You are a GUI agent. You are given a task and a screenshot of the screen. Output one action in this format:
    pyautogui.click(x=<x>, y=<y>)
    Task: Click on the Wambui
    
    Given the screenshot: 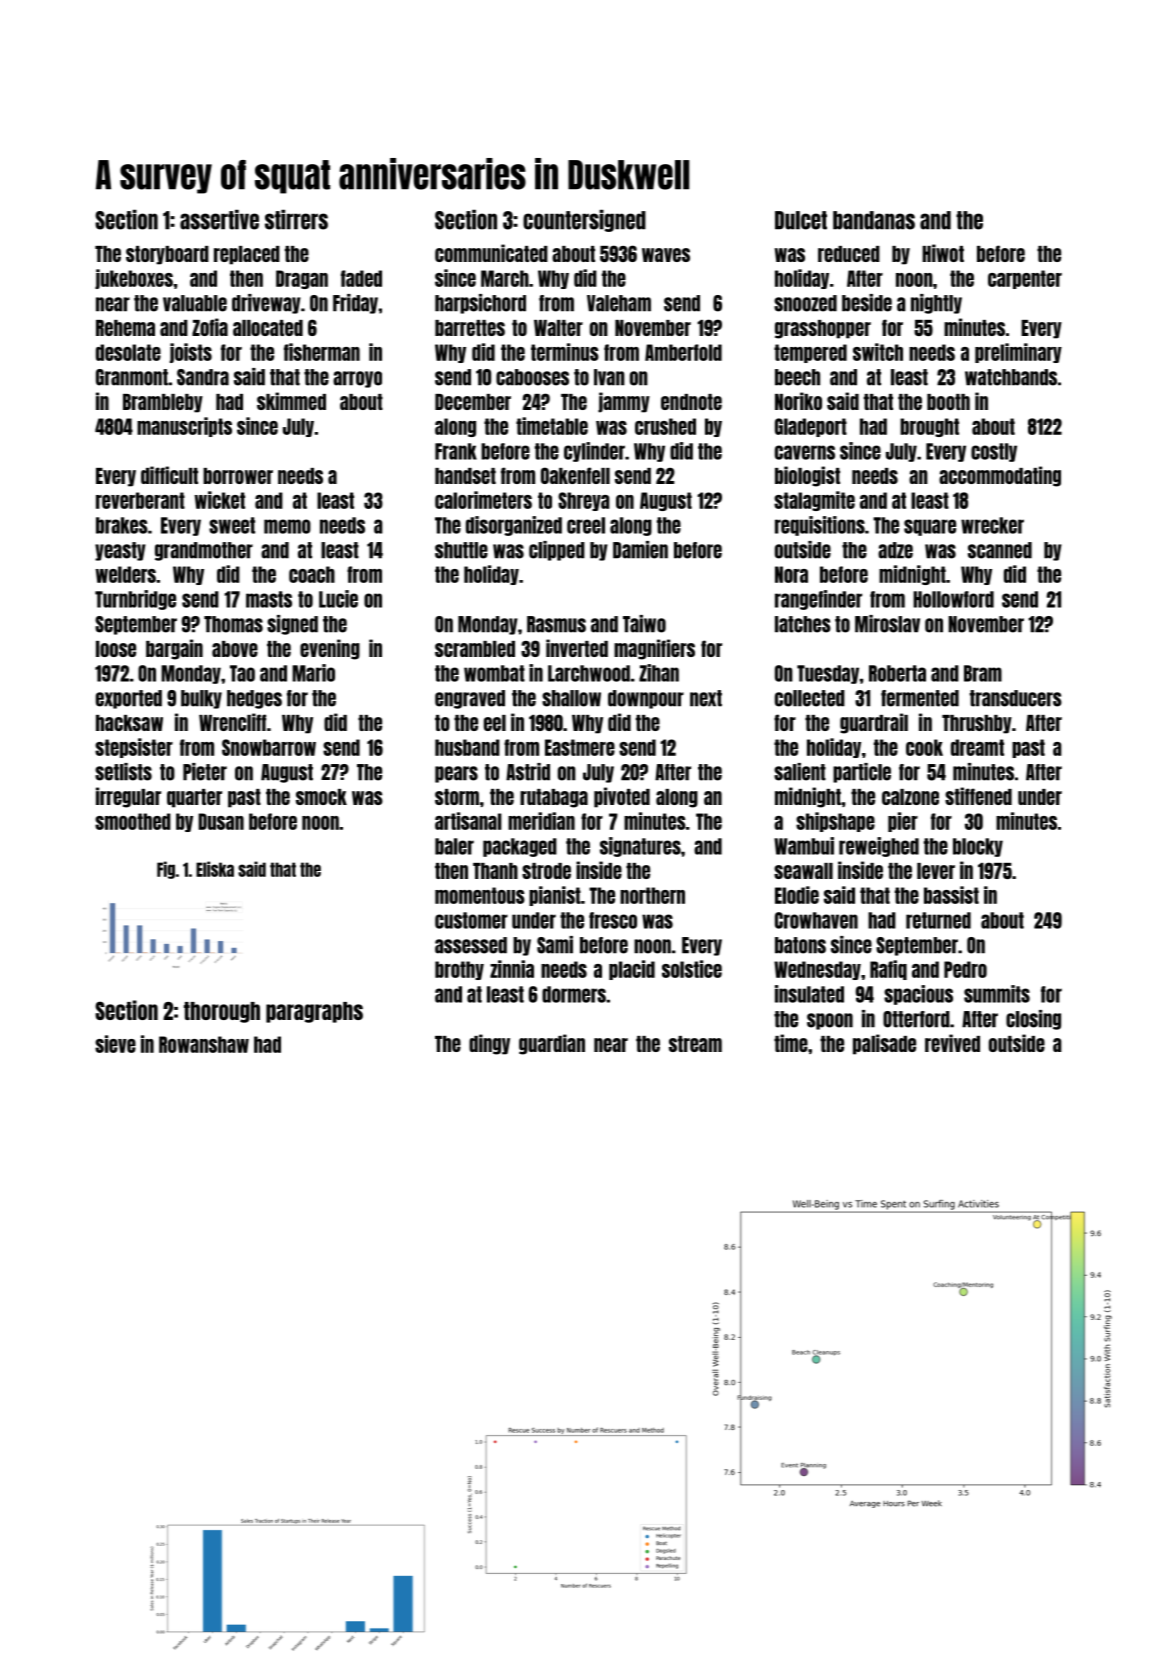 What is the action you would take?
    pyautogui.click(x=804, y=846)
